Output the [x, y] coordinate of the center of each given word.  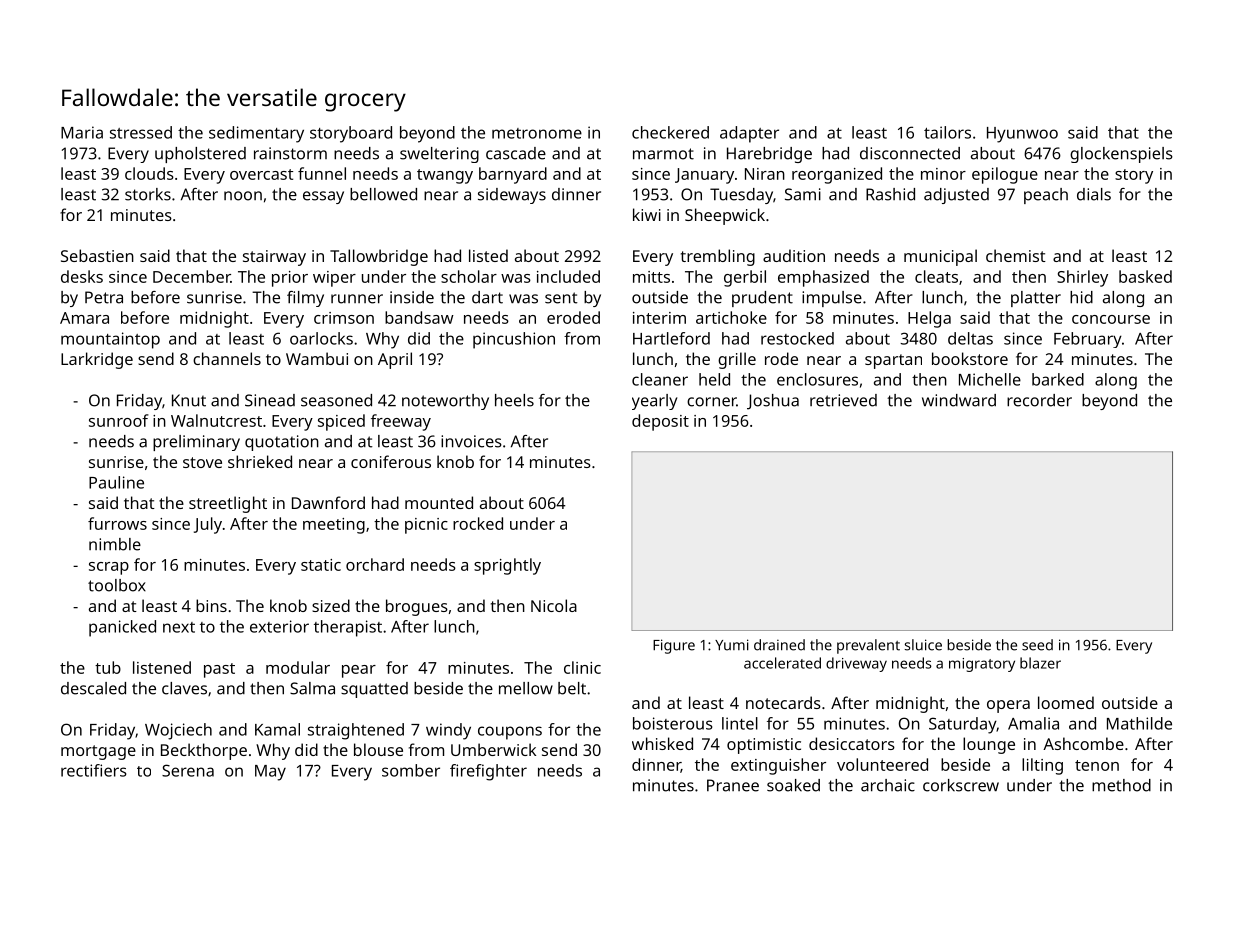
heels [514, 400]
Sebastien [97, 255]
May [270, 773]
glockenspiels [1121, 155]
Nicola [554, 605]
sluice [923, 645]
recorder [1039, 400]
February [1088, 340]
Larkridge [97, 360]
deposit [660, 422]
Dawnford [328, 502]
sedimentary [256, 134]
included [568, 276]
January [704, 176]
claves [184, 688]
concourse [1111, 319]
